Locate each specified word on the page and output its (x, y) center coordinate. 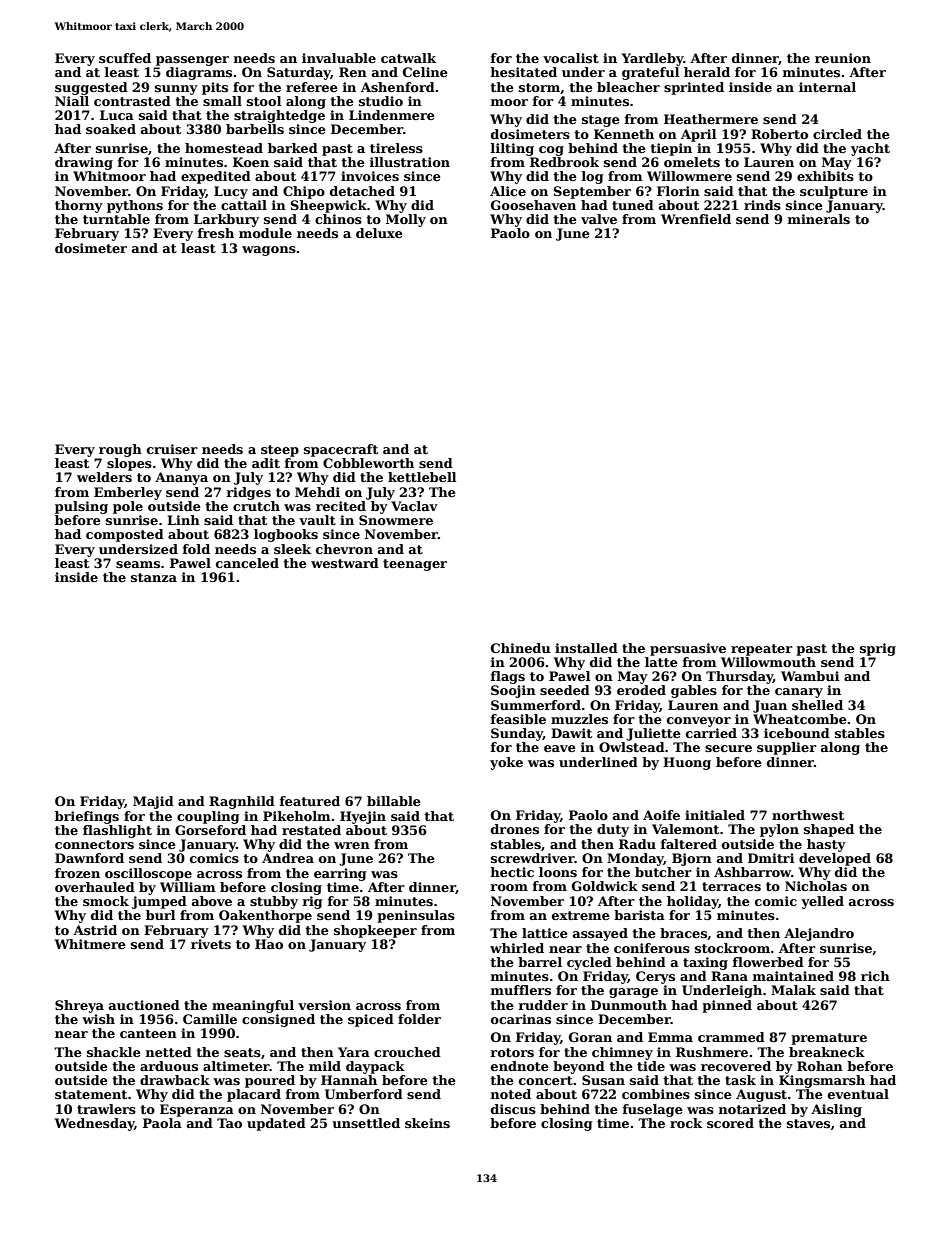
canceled (247, 563)
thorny (79, 206)
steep (280, 451)
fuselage (653, 1110)
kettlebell (422, 477)
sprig (878, 649)
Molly (406, 220)
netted (169, 1052)
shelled (817, 705)
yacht (870, 149)
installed (586, 648)
